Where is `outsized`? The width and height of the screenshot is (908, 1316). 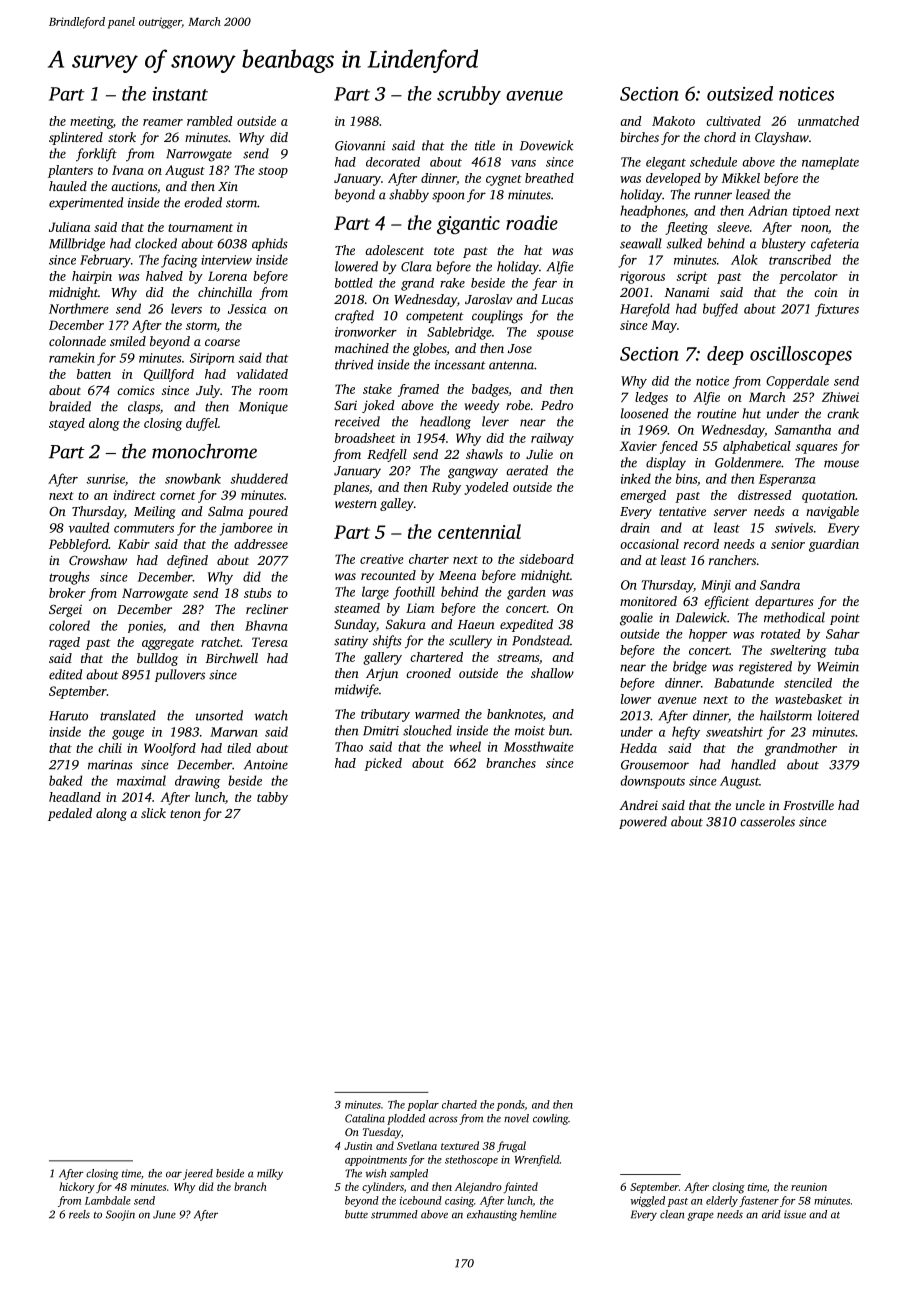
outsized is located at coordinates (740, 93).
